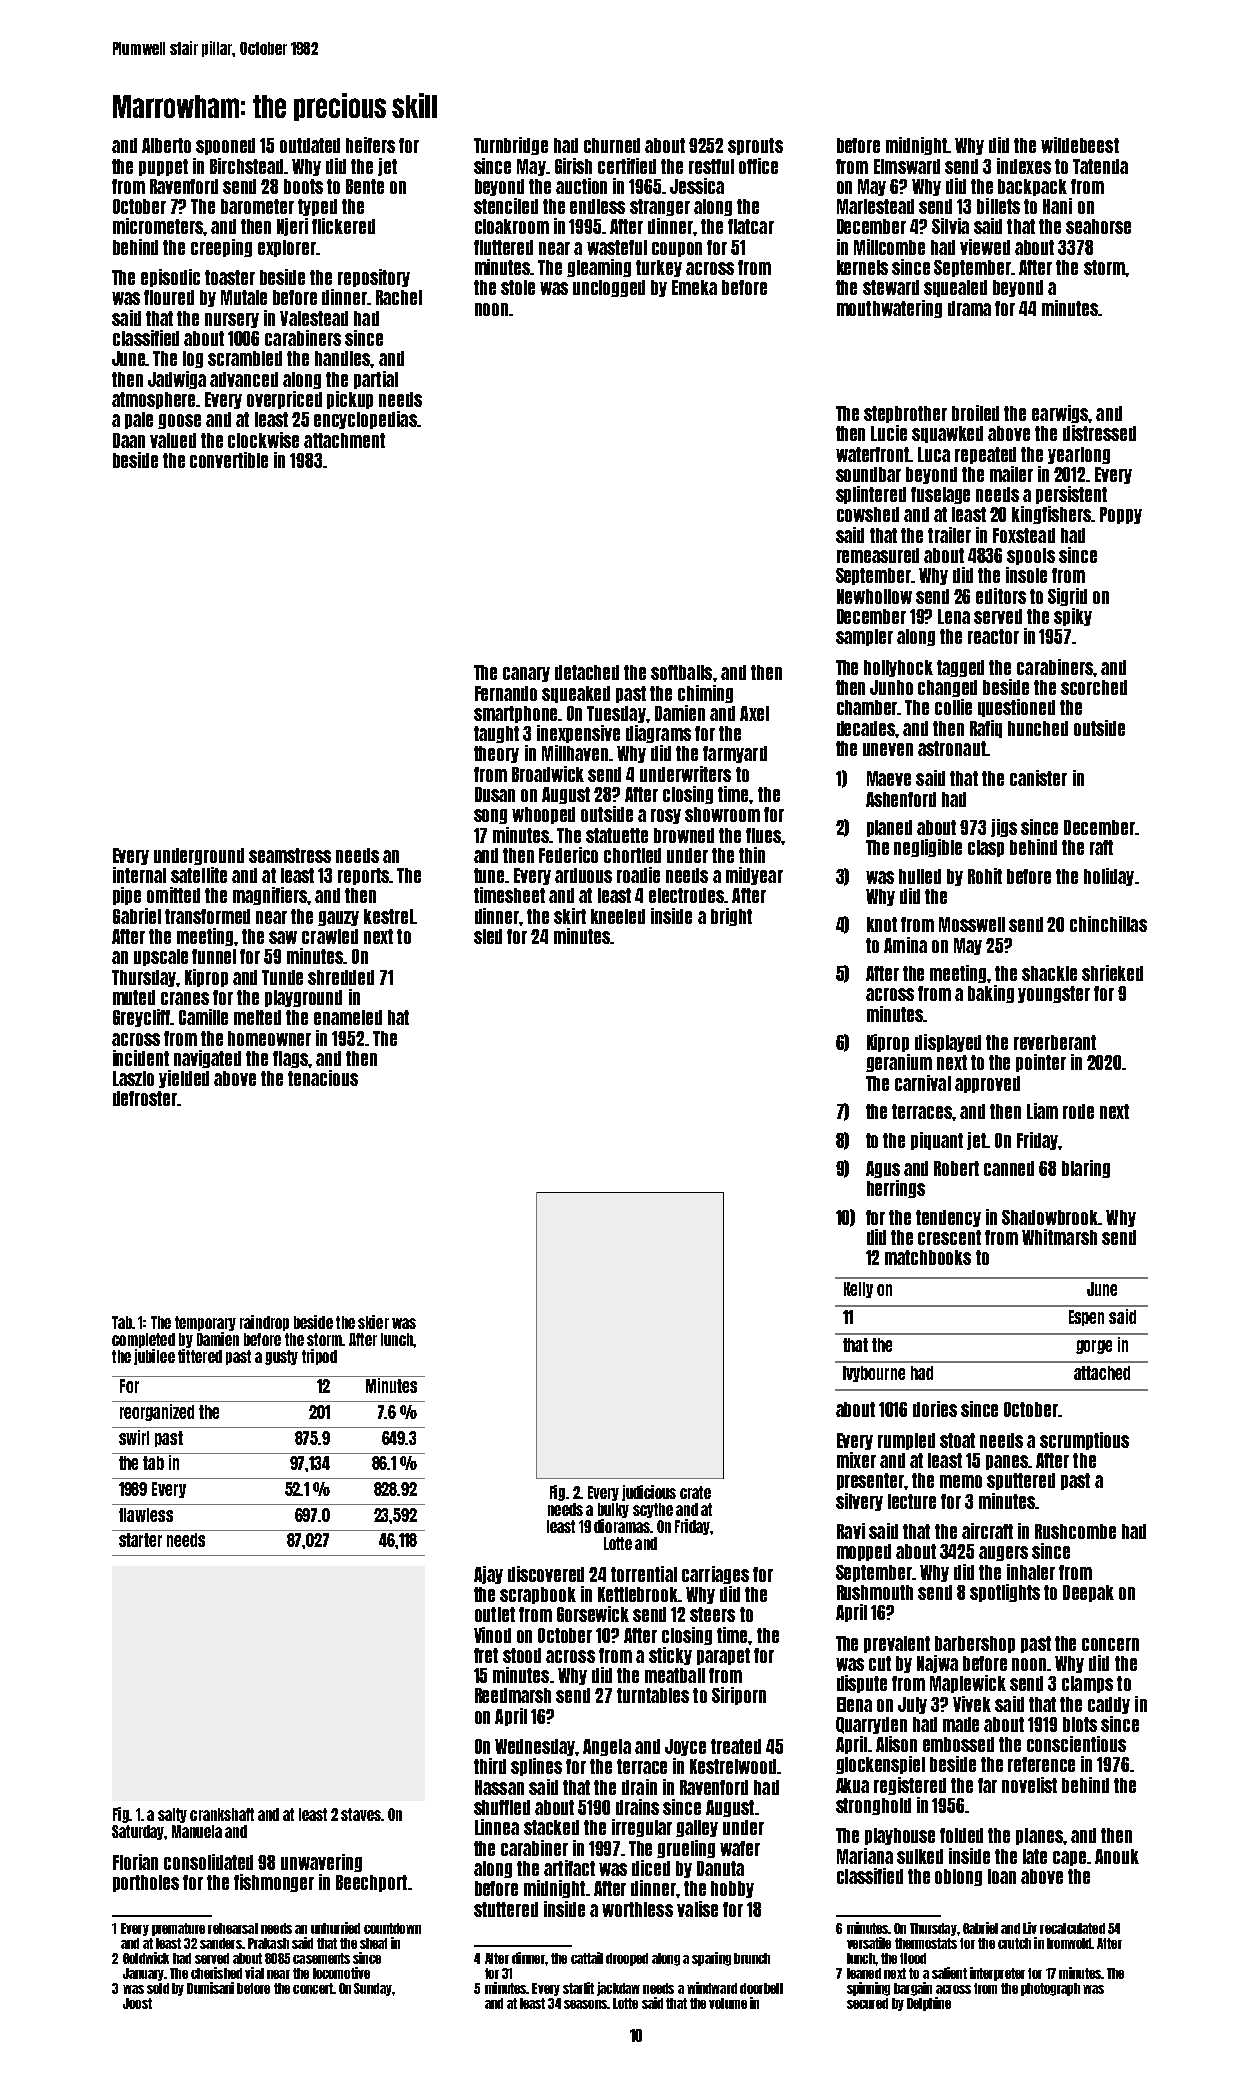 Image resolution: width=1260 pixels, height=2075 pixels. I want to click on viewed, so click(985, 247).
